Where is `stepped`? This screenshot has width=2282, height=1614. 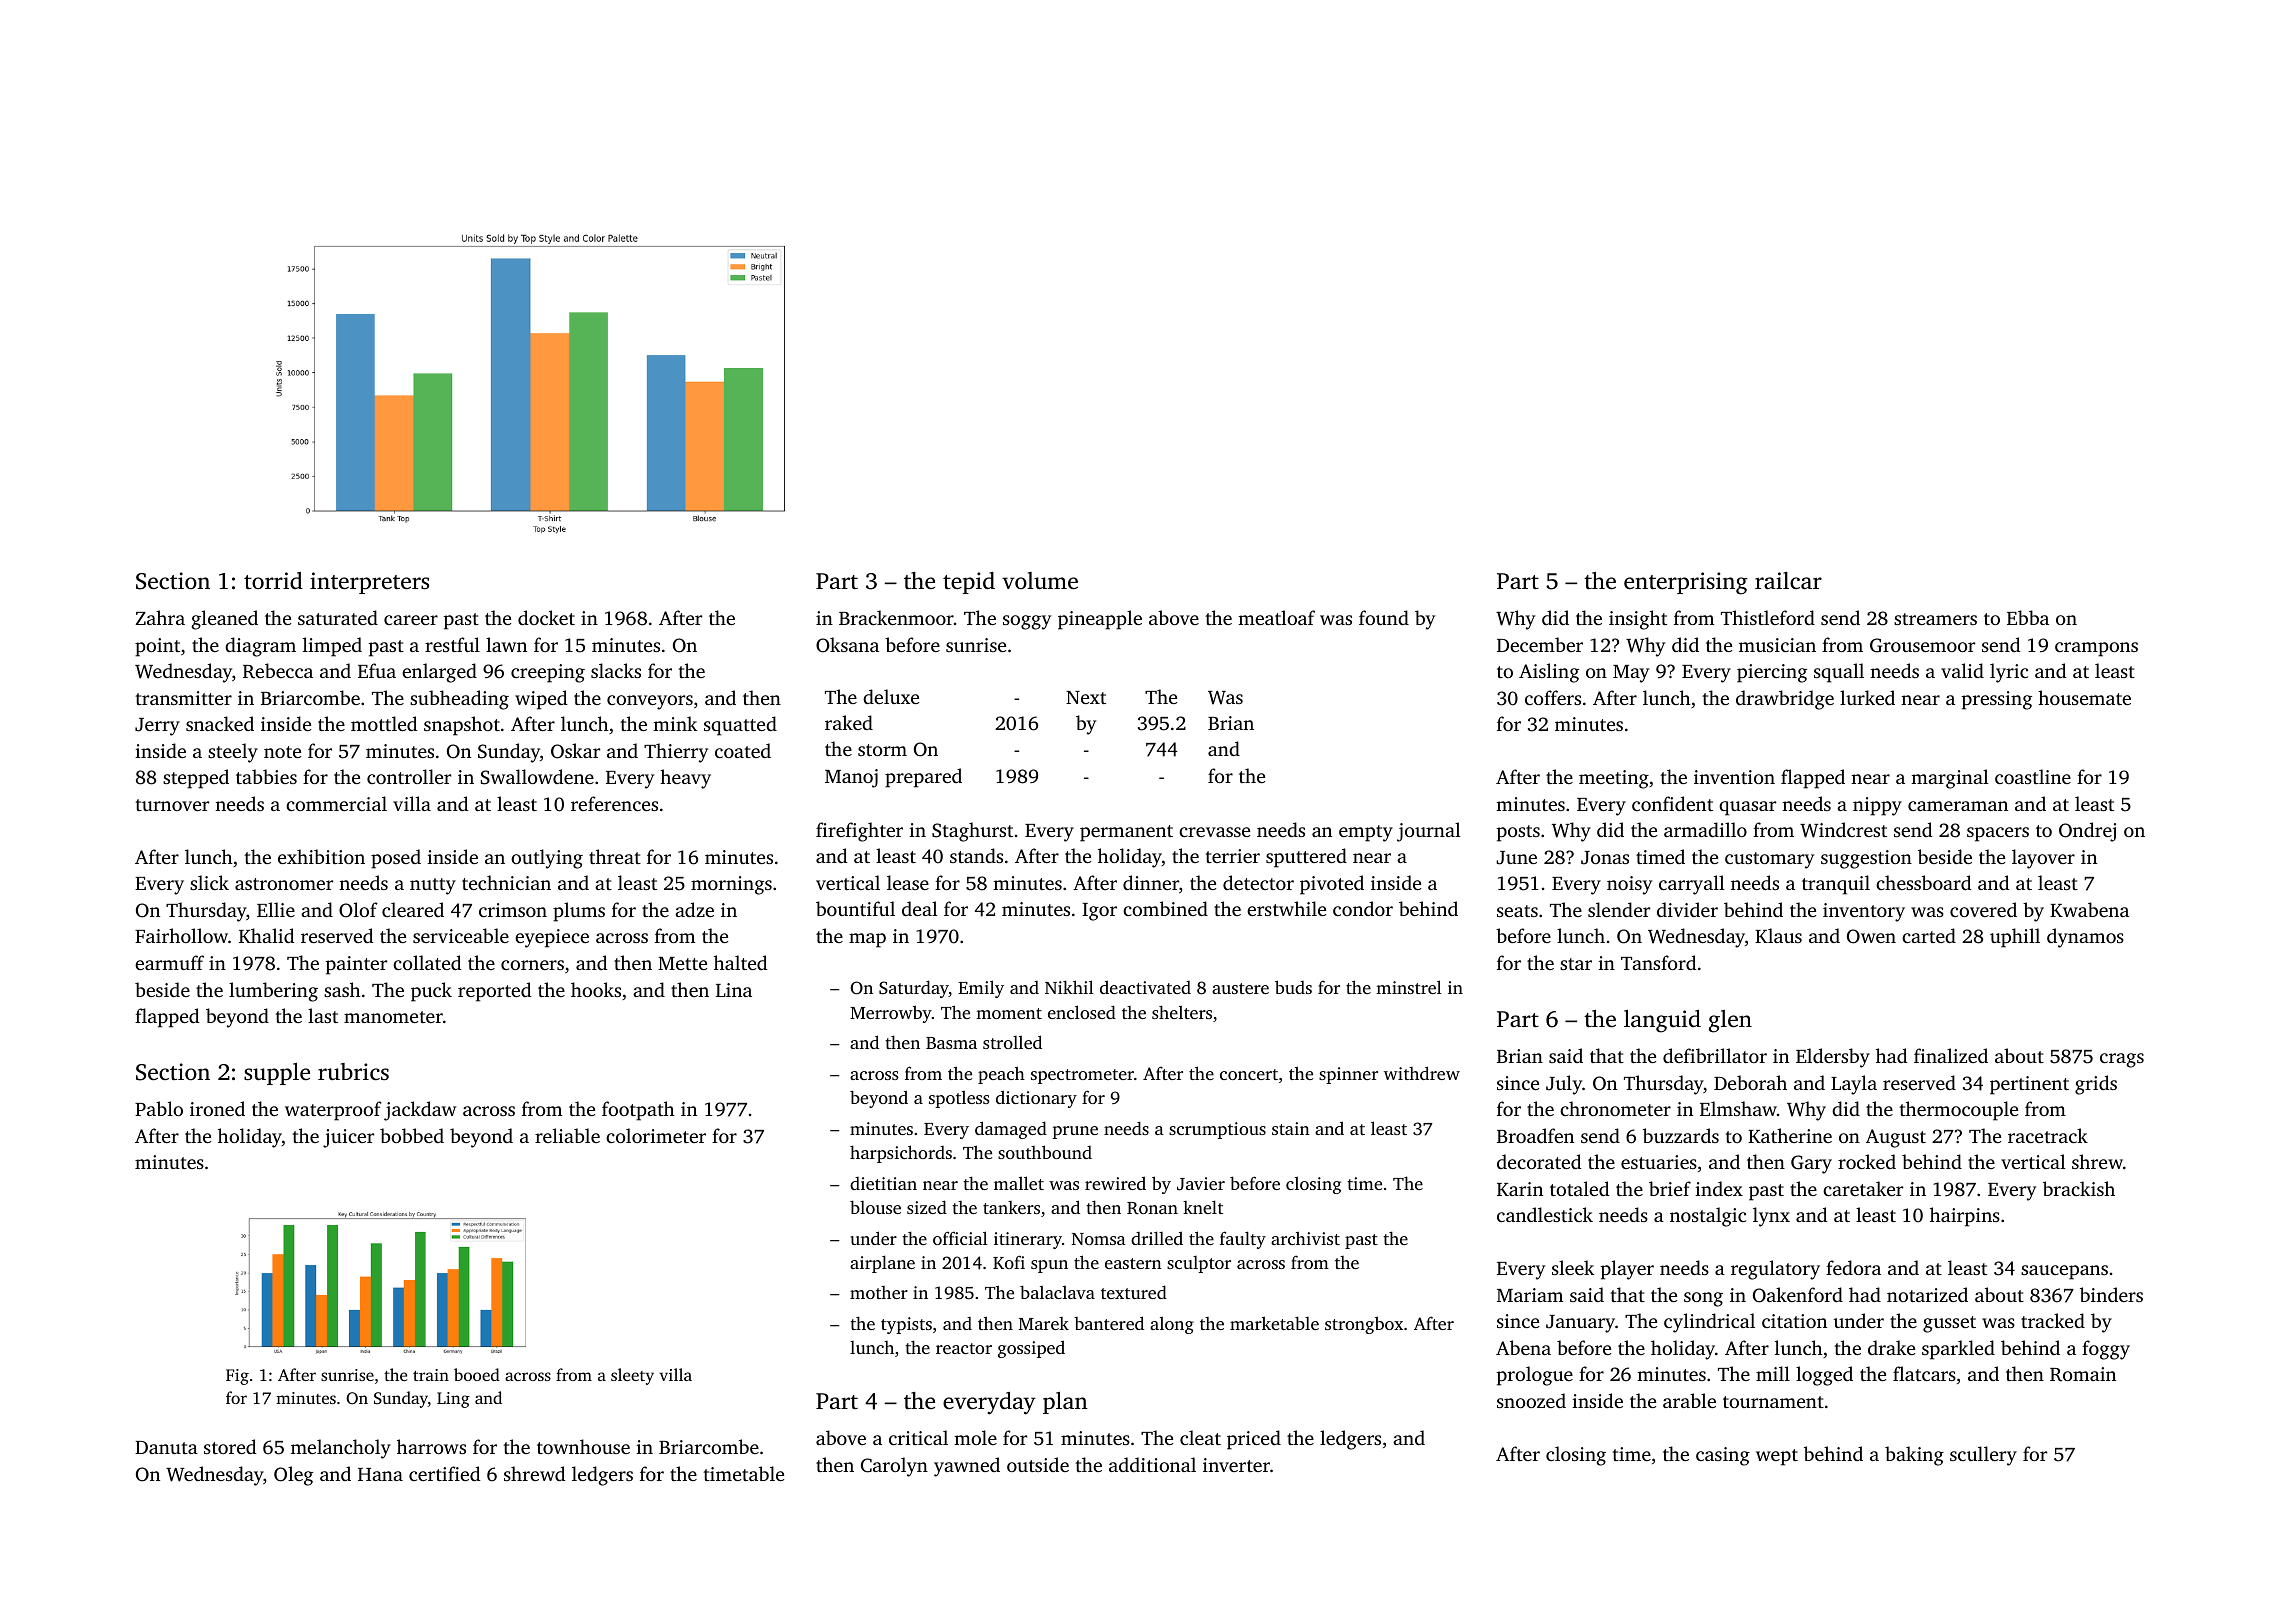
stepped is located at coordinates (196, 779).
